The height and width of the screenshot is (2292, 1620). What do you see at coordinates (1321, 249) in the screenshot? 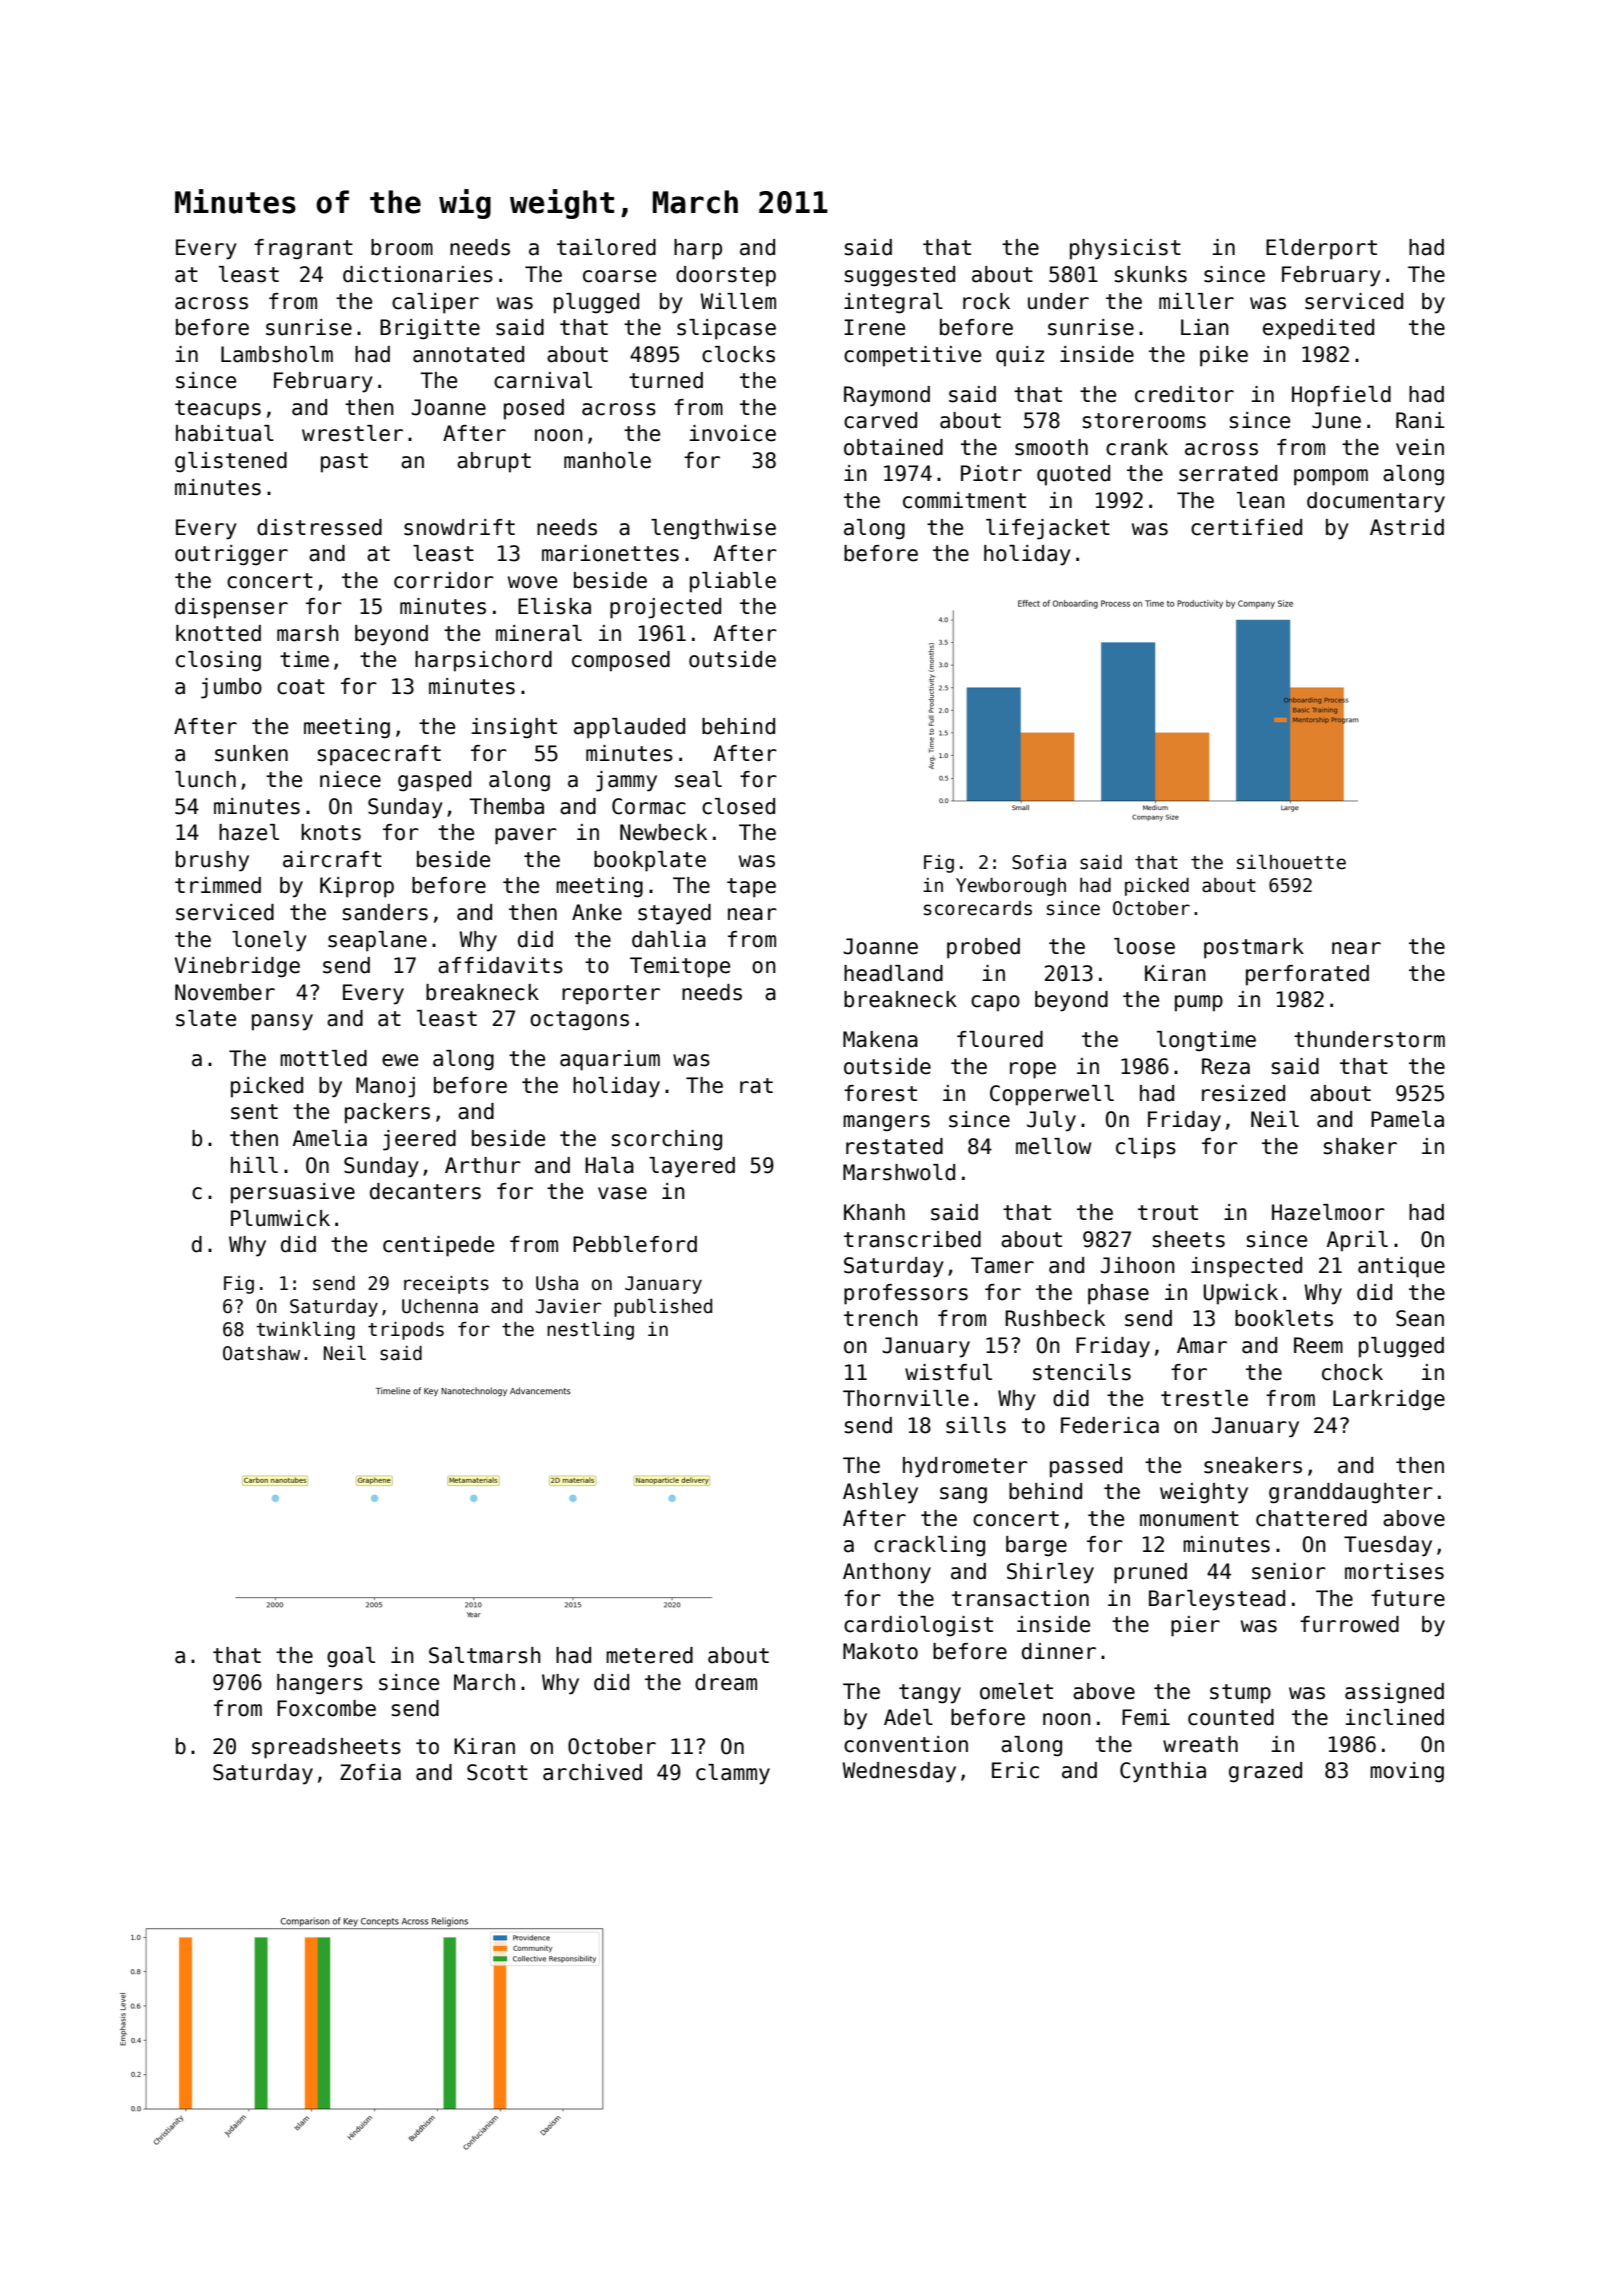
I see `Elderport` at bounding box center [1321, 249].
